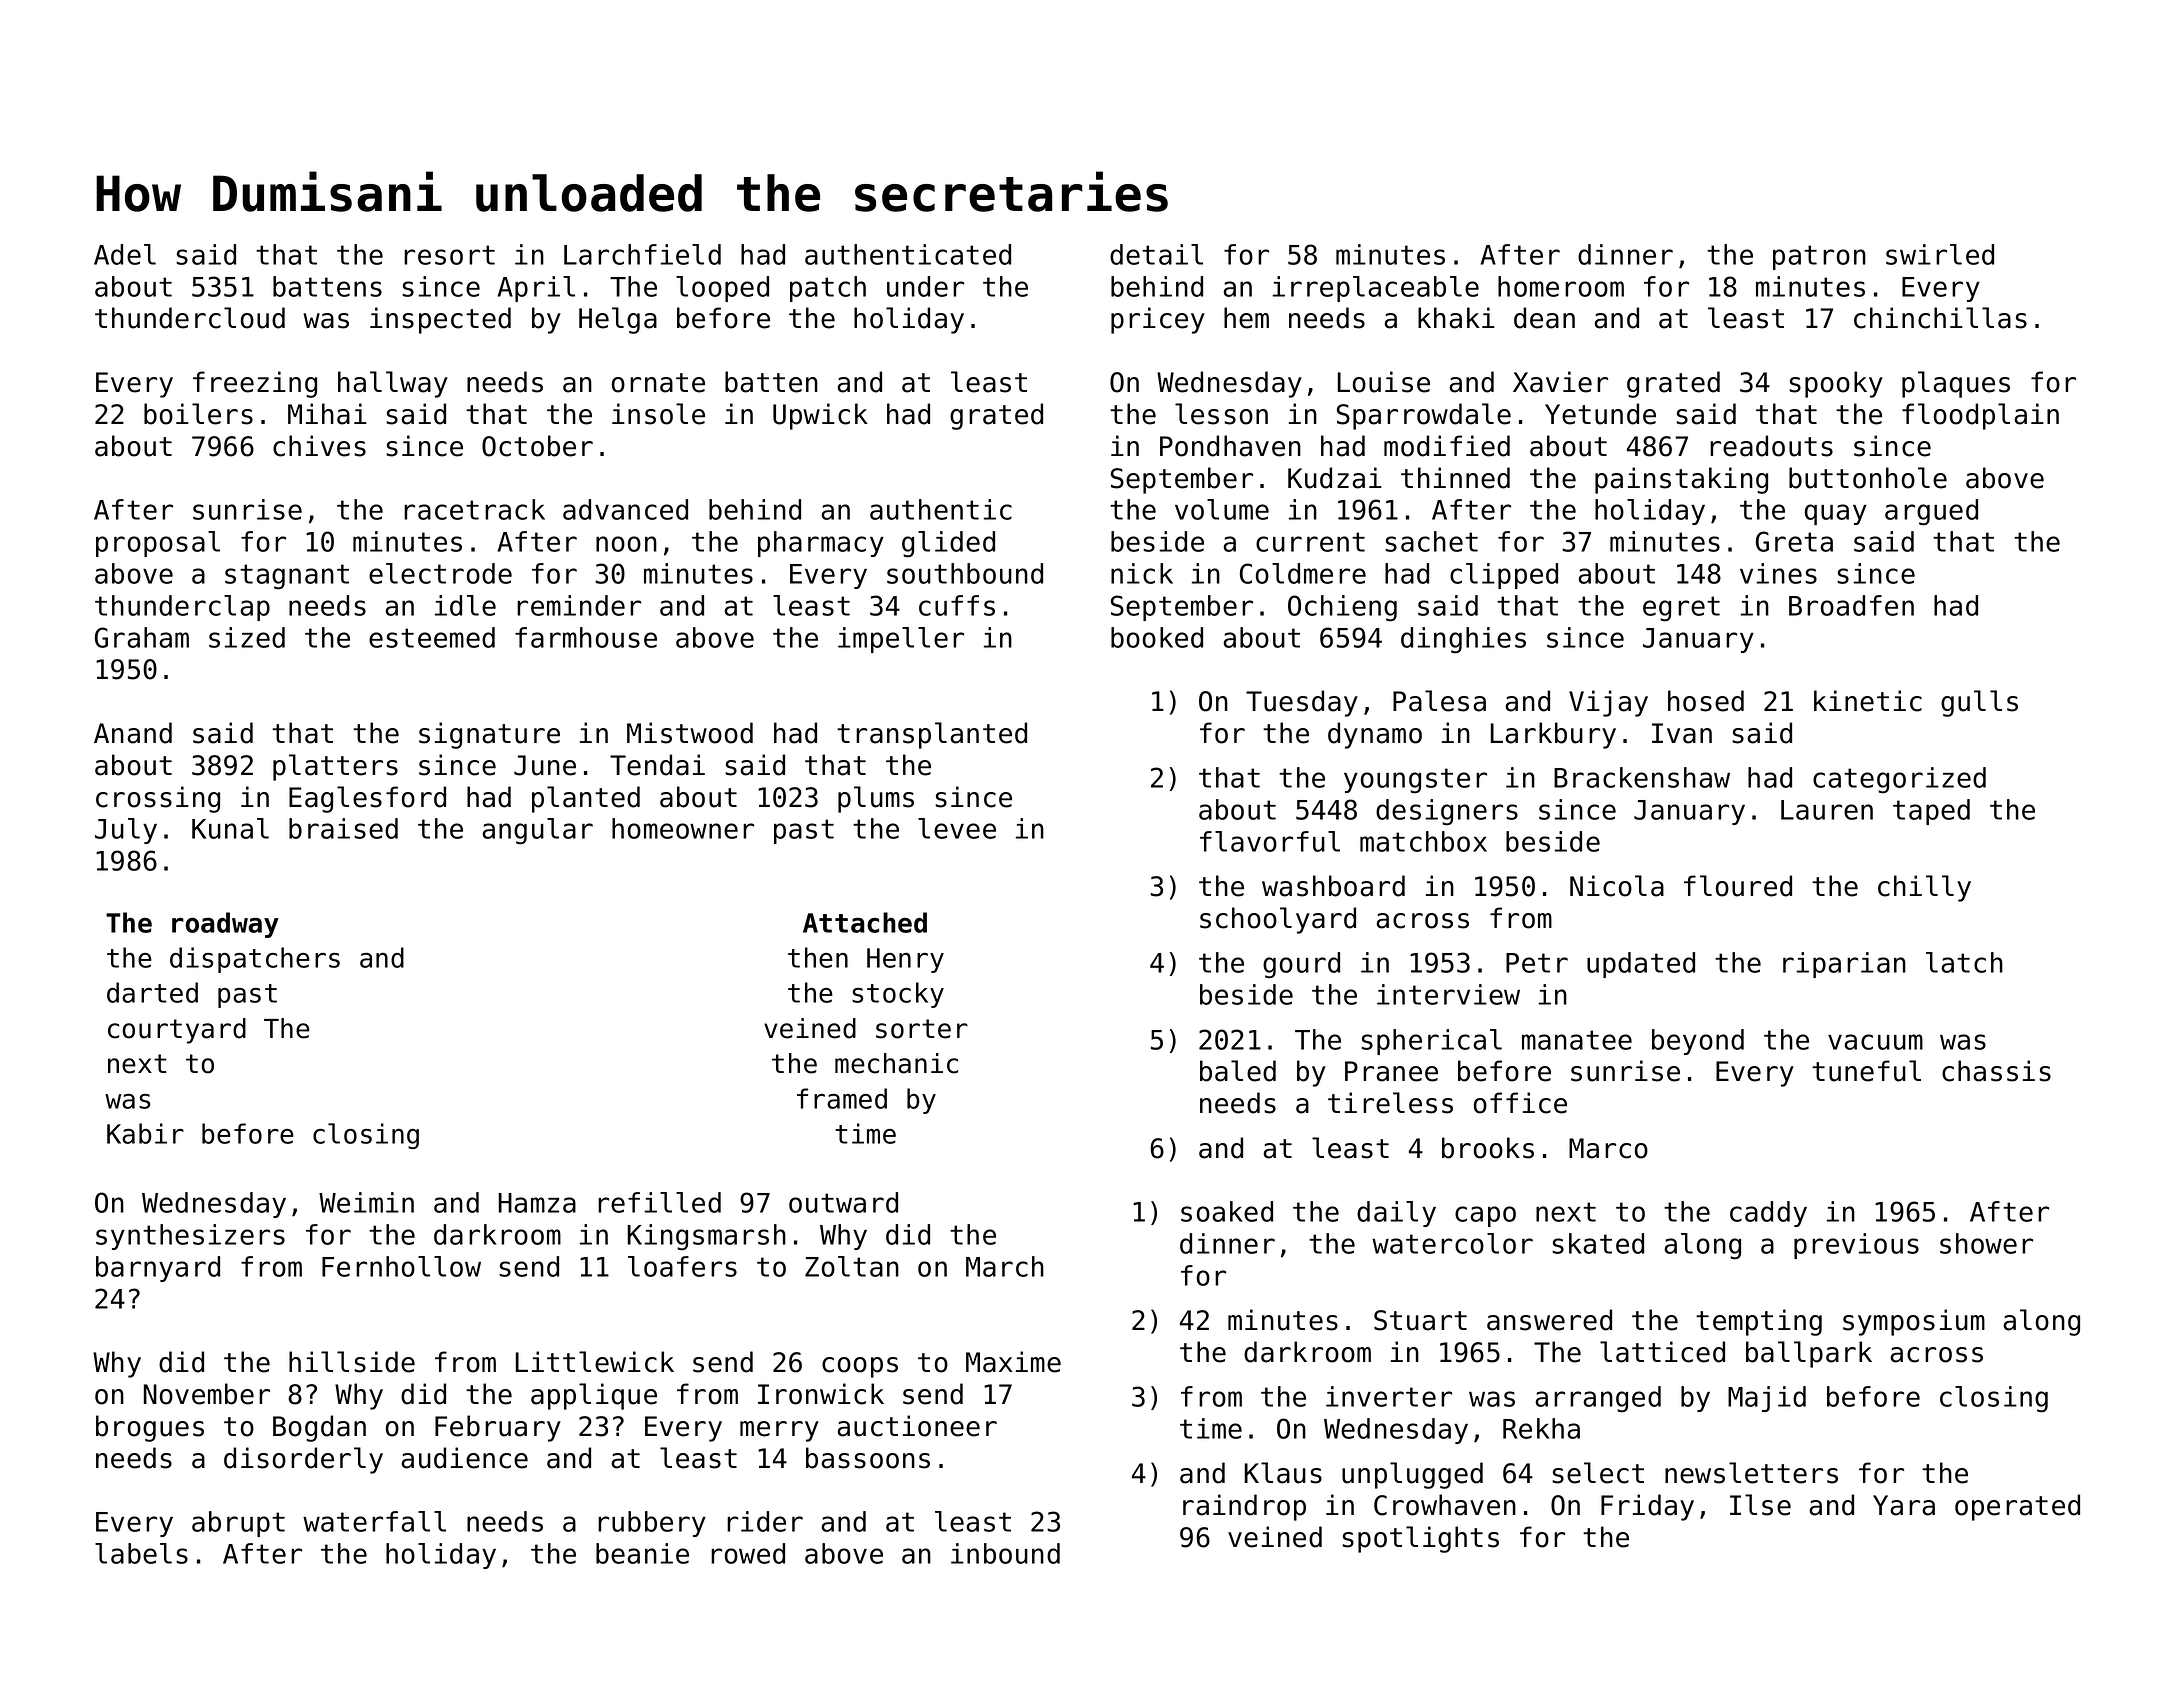 The width and height of the screenshot is (2178, 1683). What do you see at coordinates (1641, 965) in the screenshot?
I see `updated` at bounding box center [1641, 965].
